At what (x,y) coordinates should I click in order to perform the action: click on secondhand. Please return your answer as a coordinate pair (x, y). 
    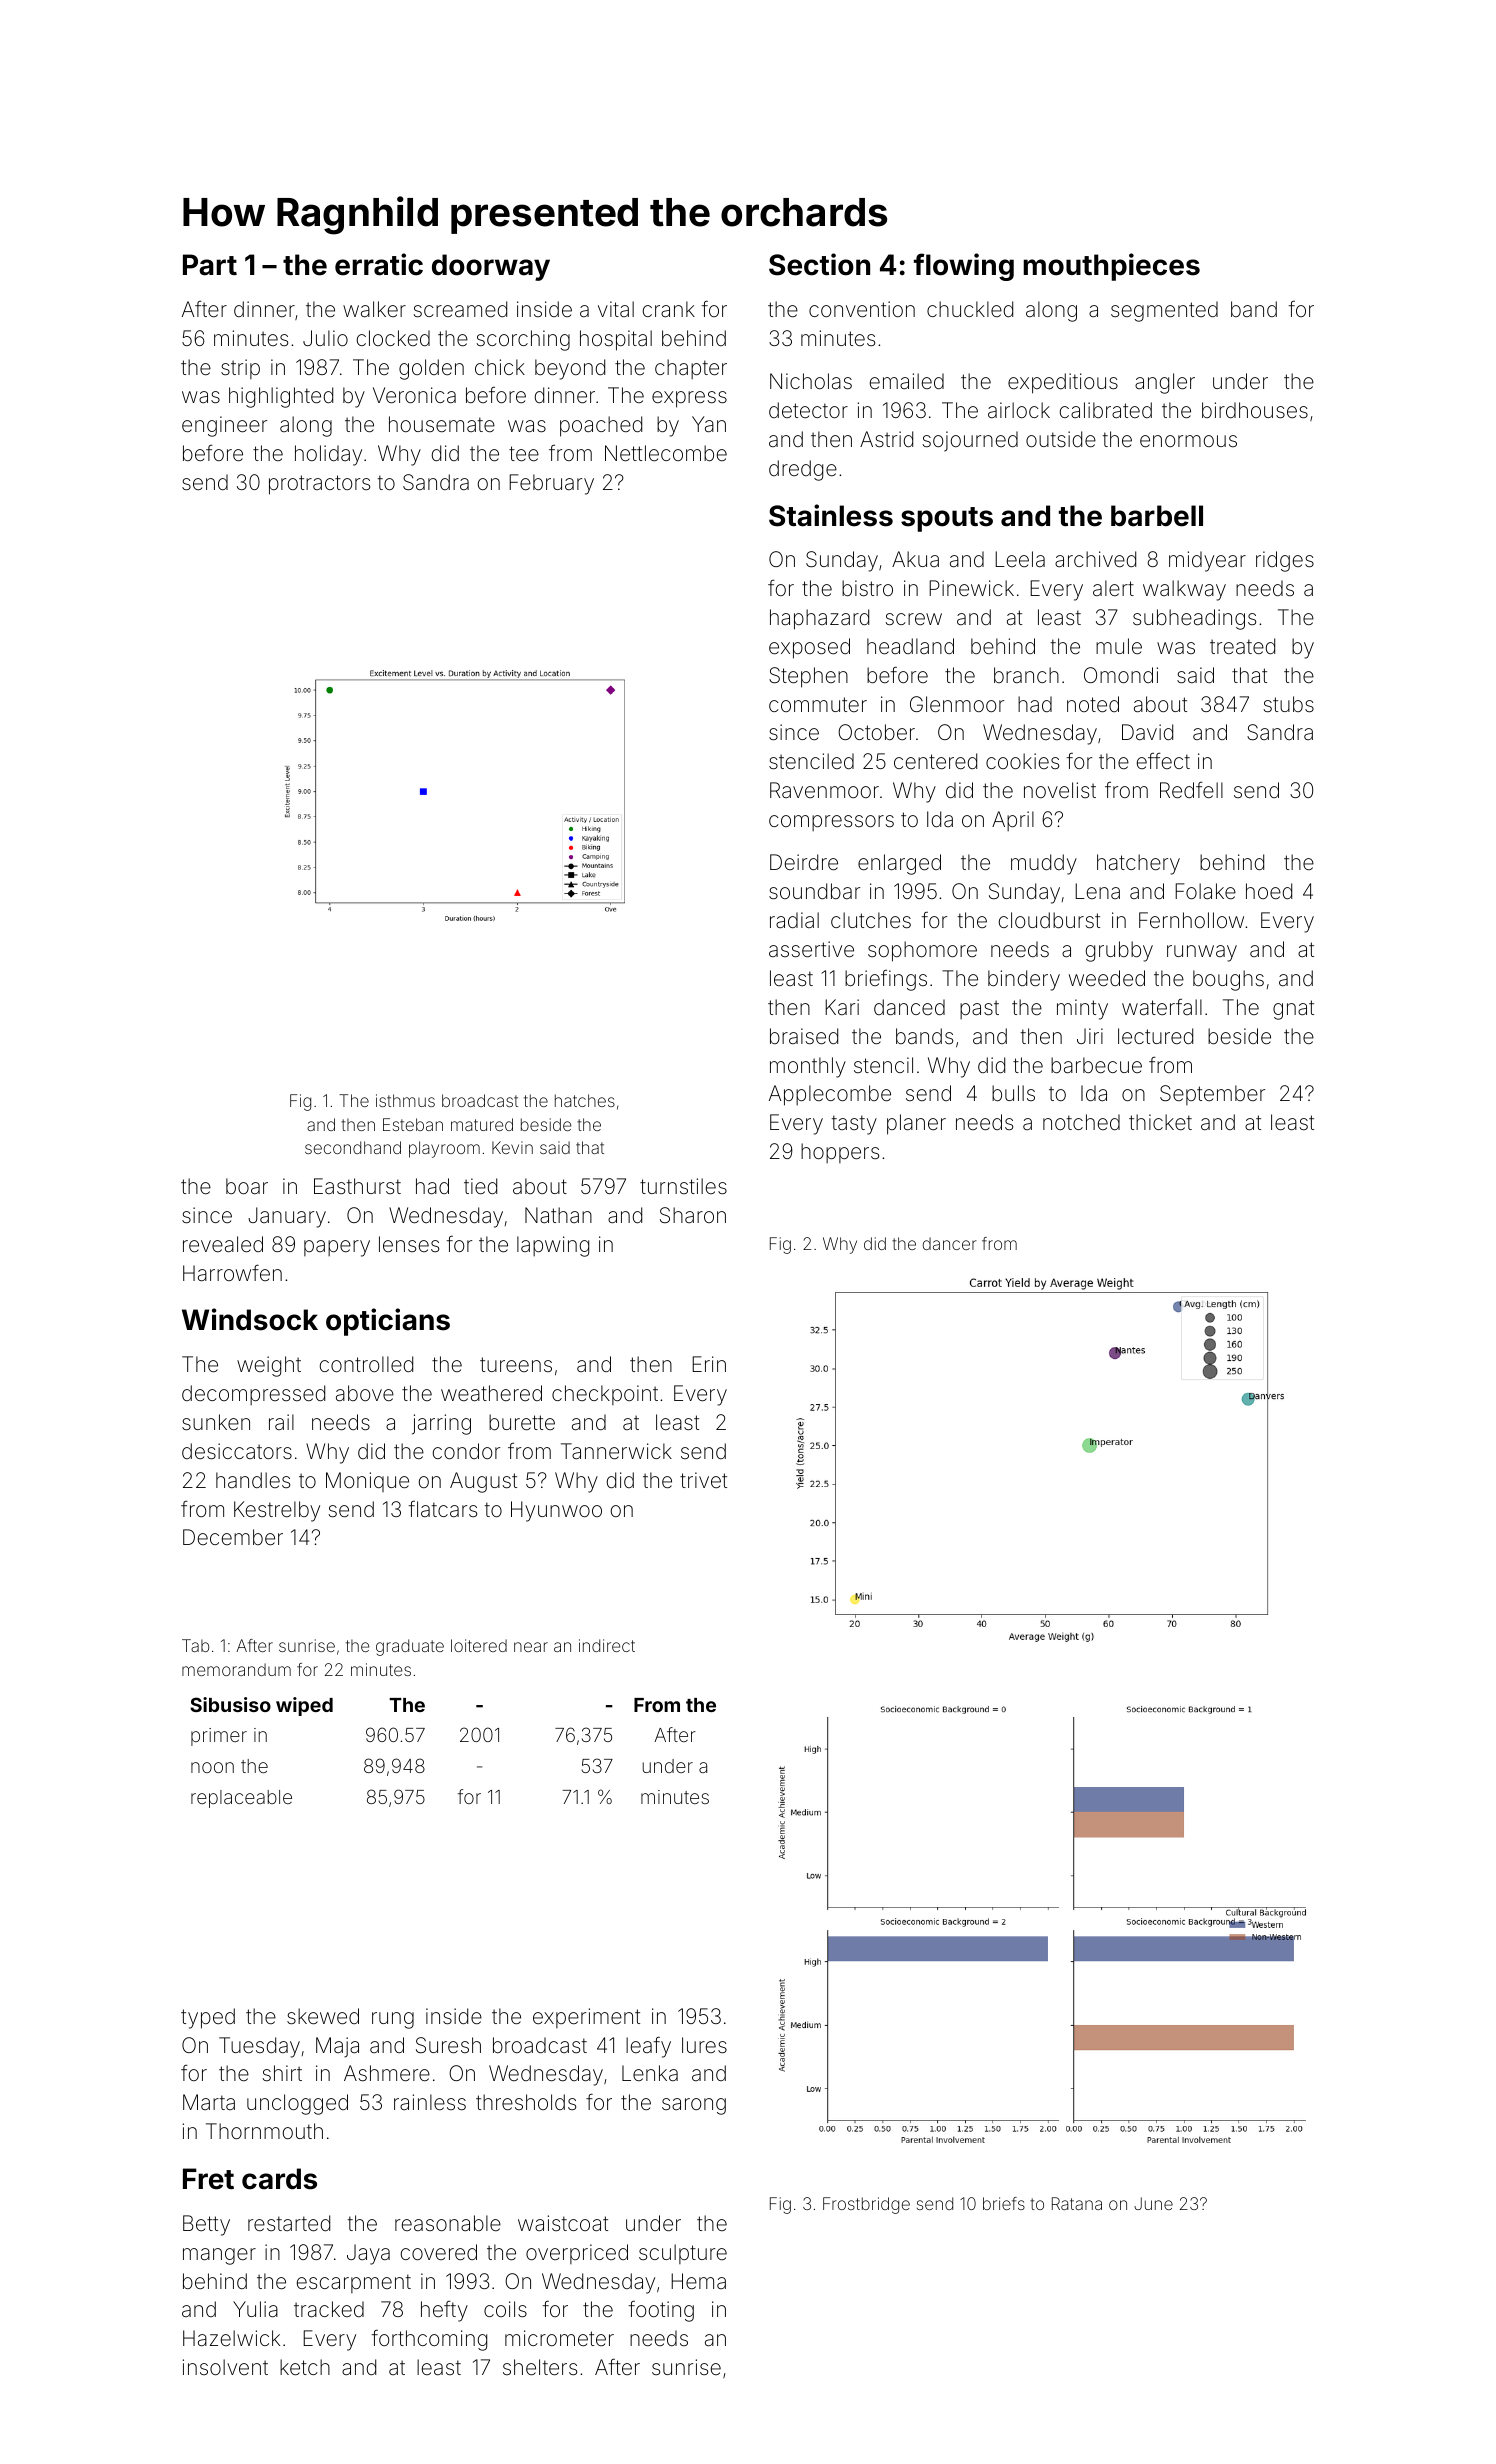
    Looking at the image, I should click on (353, 1147).
